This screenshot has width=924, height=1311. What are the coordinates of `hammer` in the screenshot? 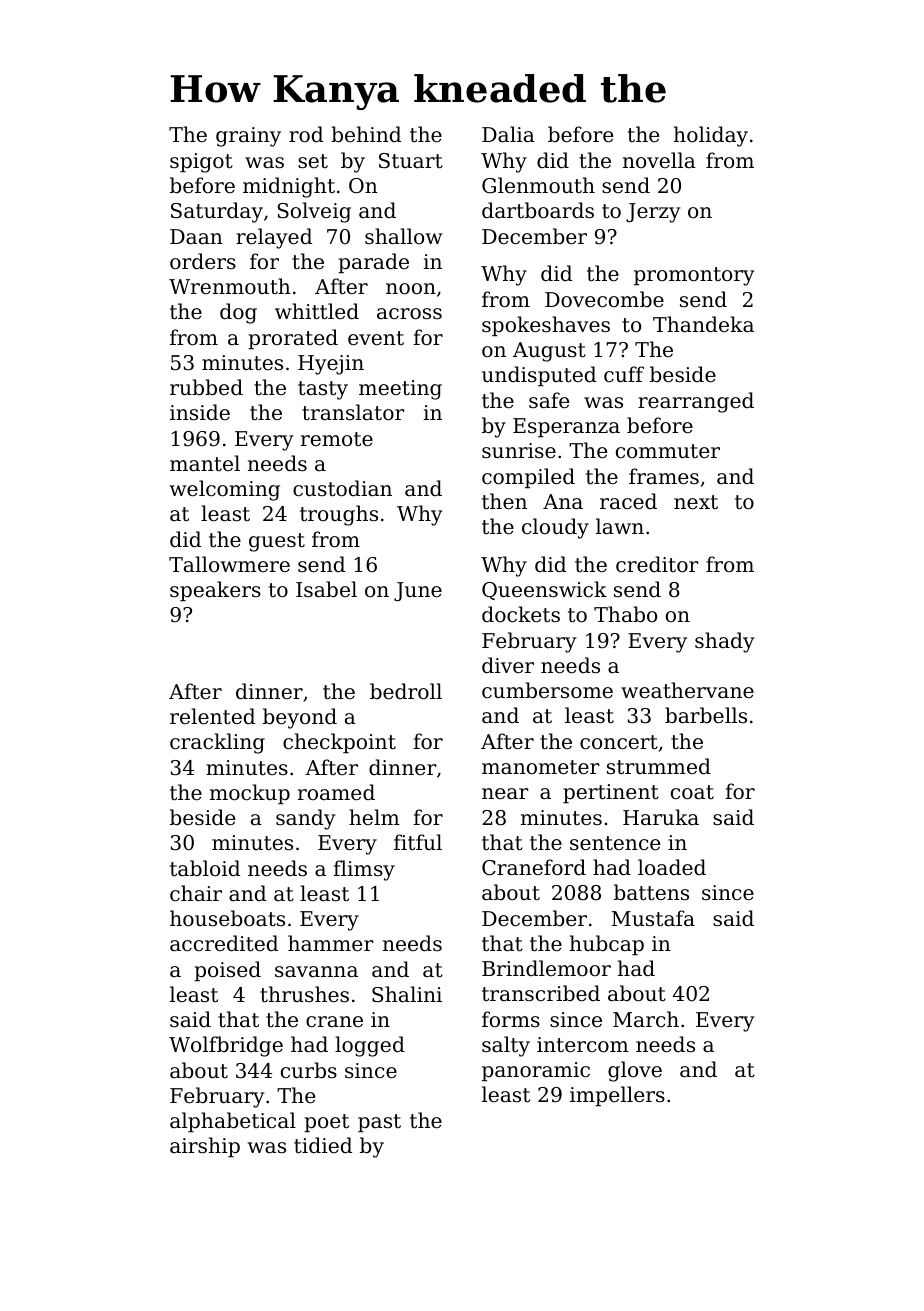 It's located at (330, 943).
